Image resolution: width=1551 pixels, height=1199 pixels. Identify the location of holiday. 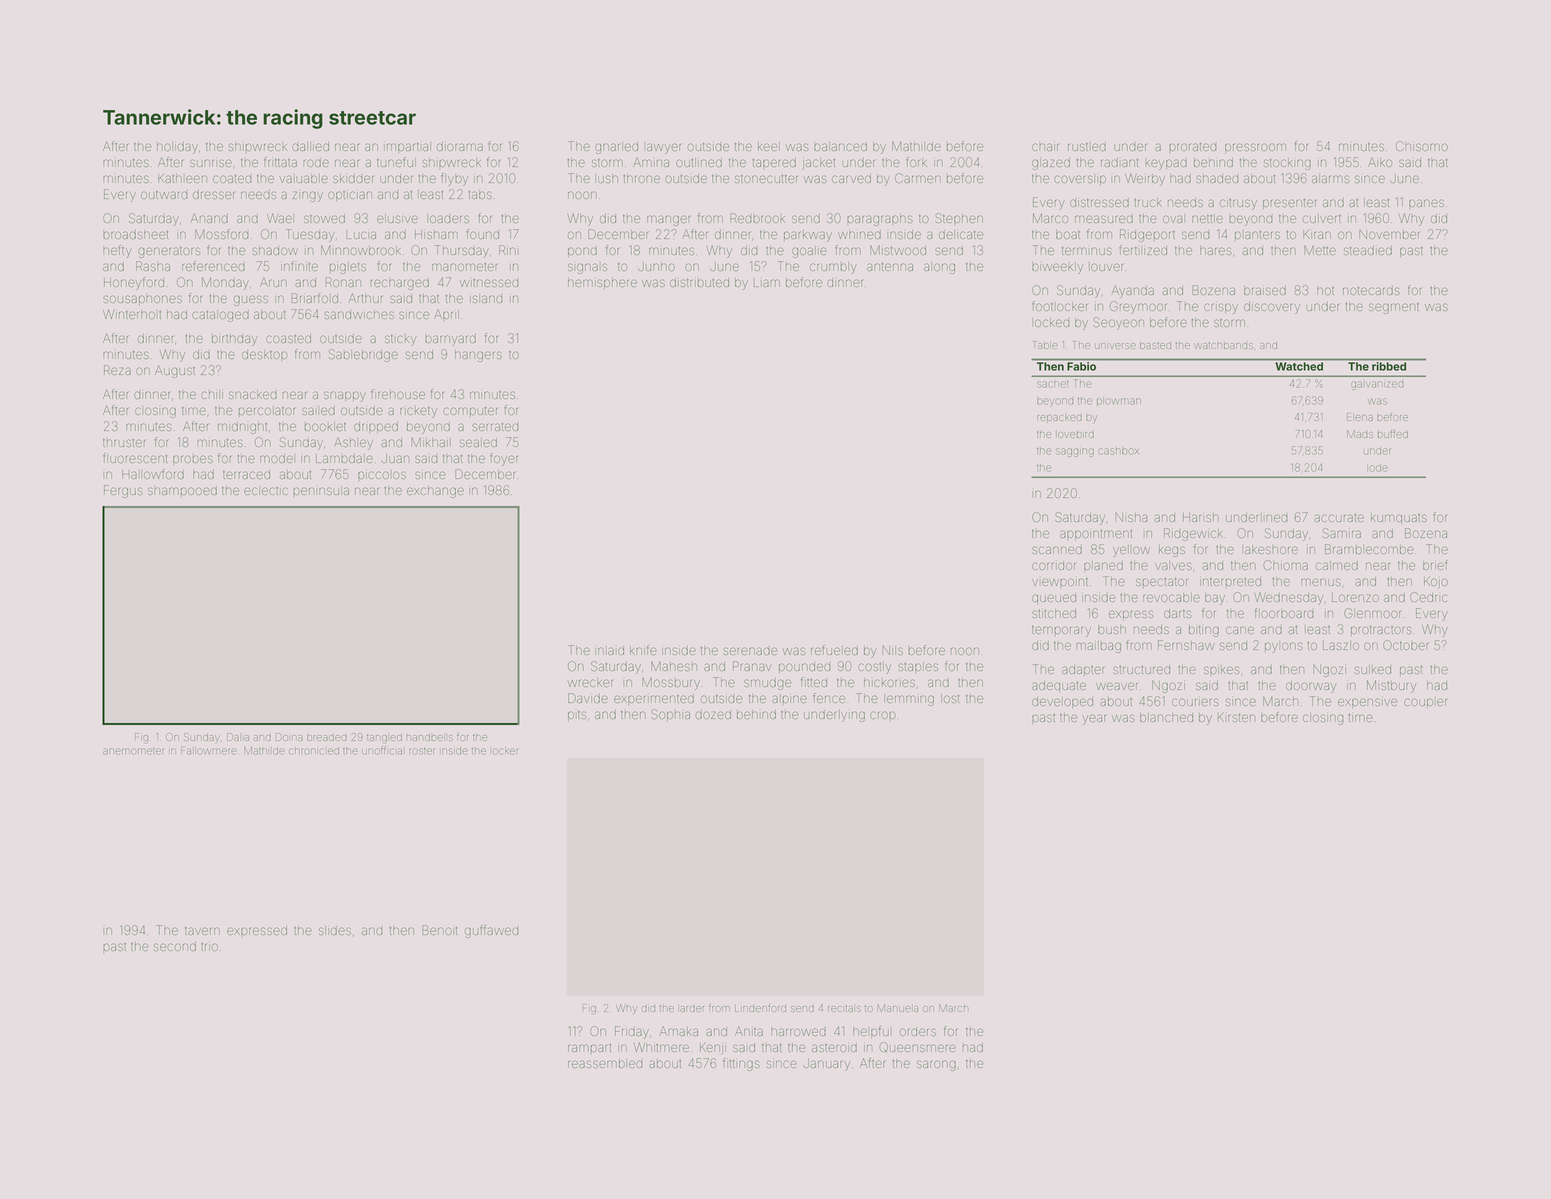
(177, 148).
